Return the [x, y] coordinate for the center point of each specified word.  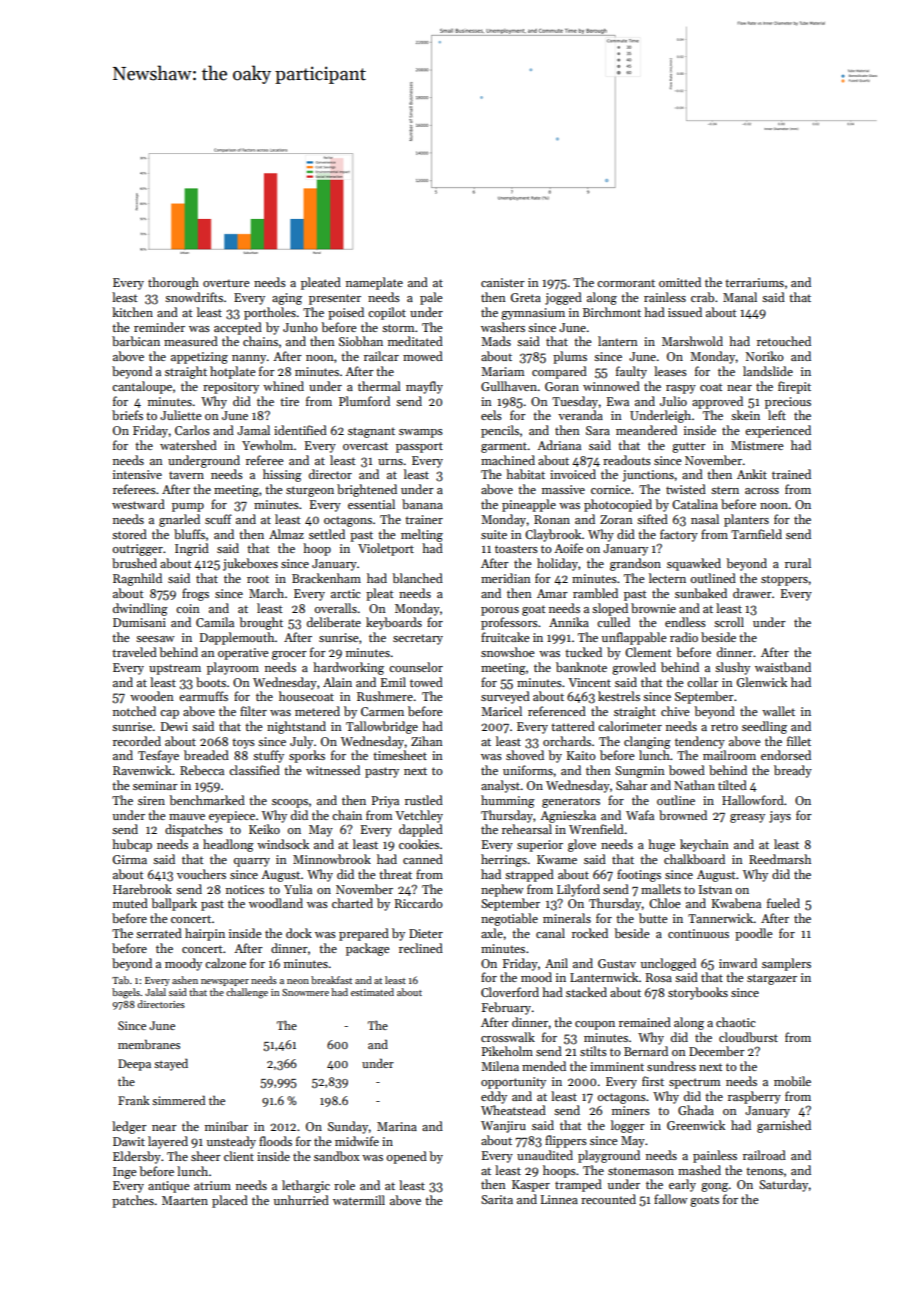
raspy [681, 389]
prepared [364, 934]
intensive [137, 474]
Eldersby [137, 1157]
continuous [698, 933]
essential [371, 504]
